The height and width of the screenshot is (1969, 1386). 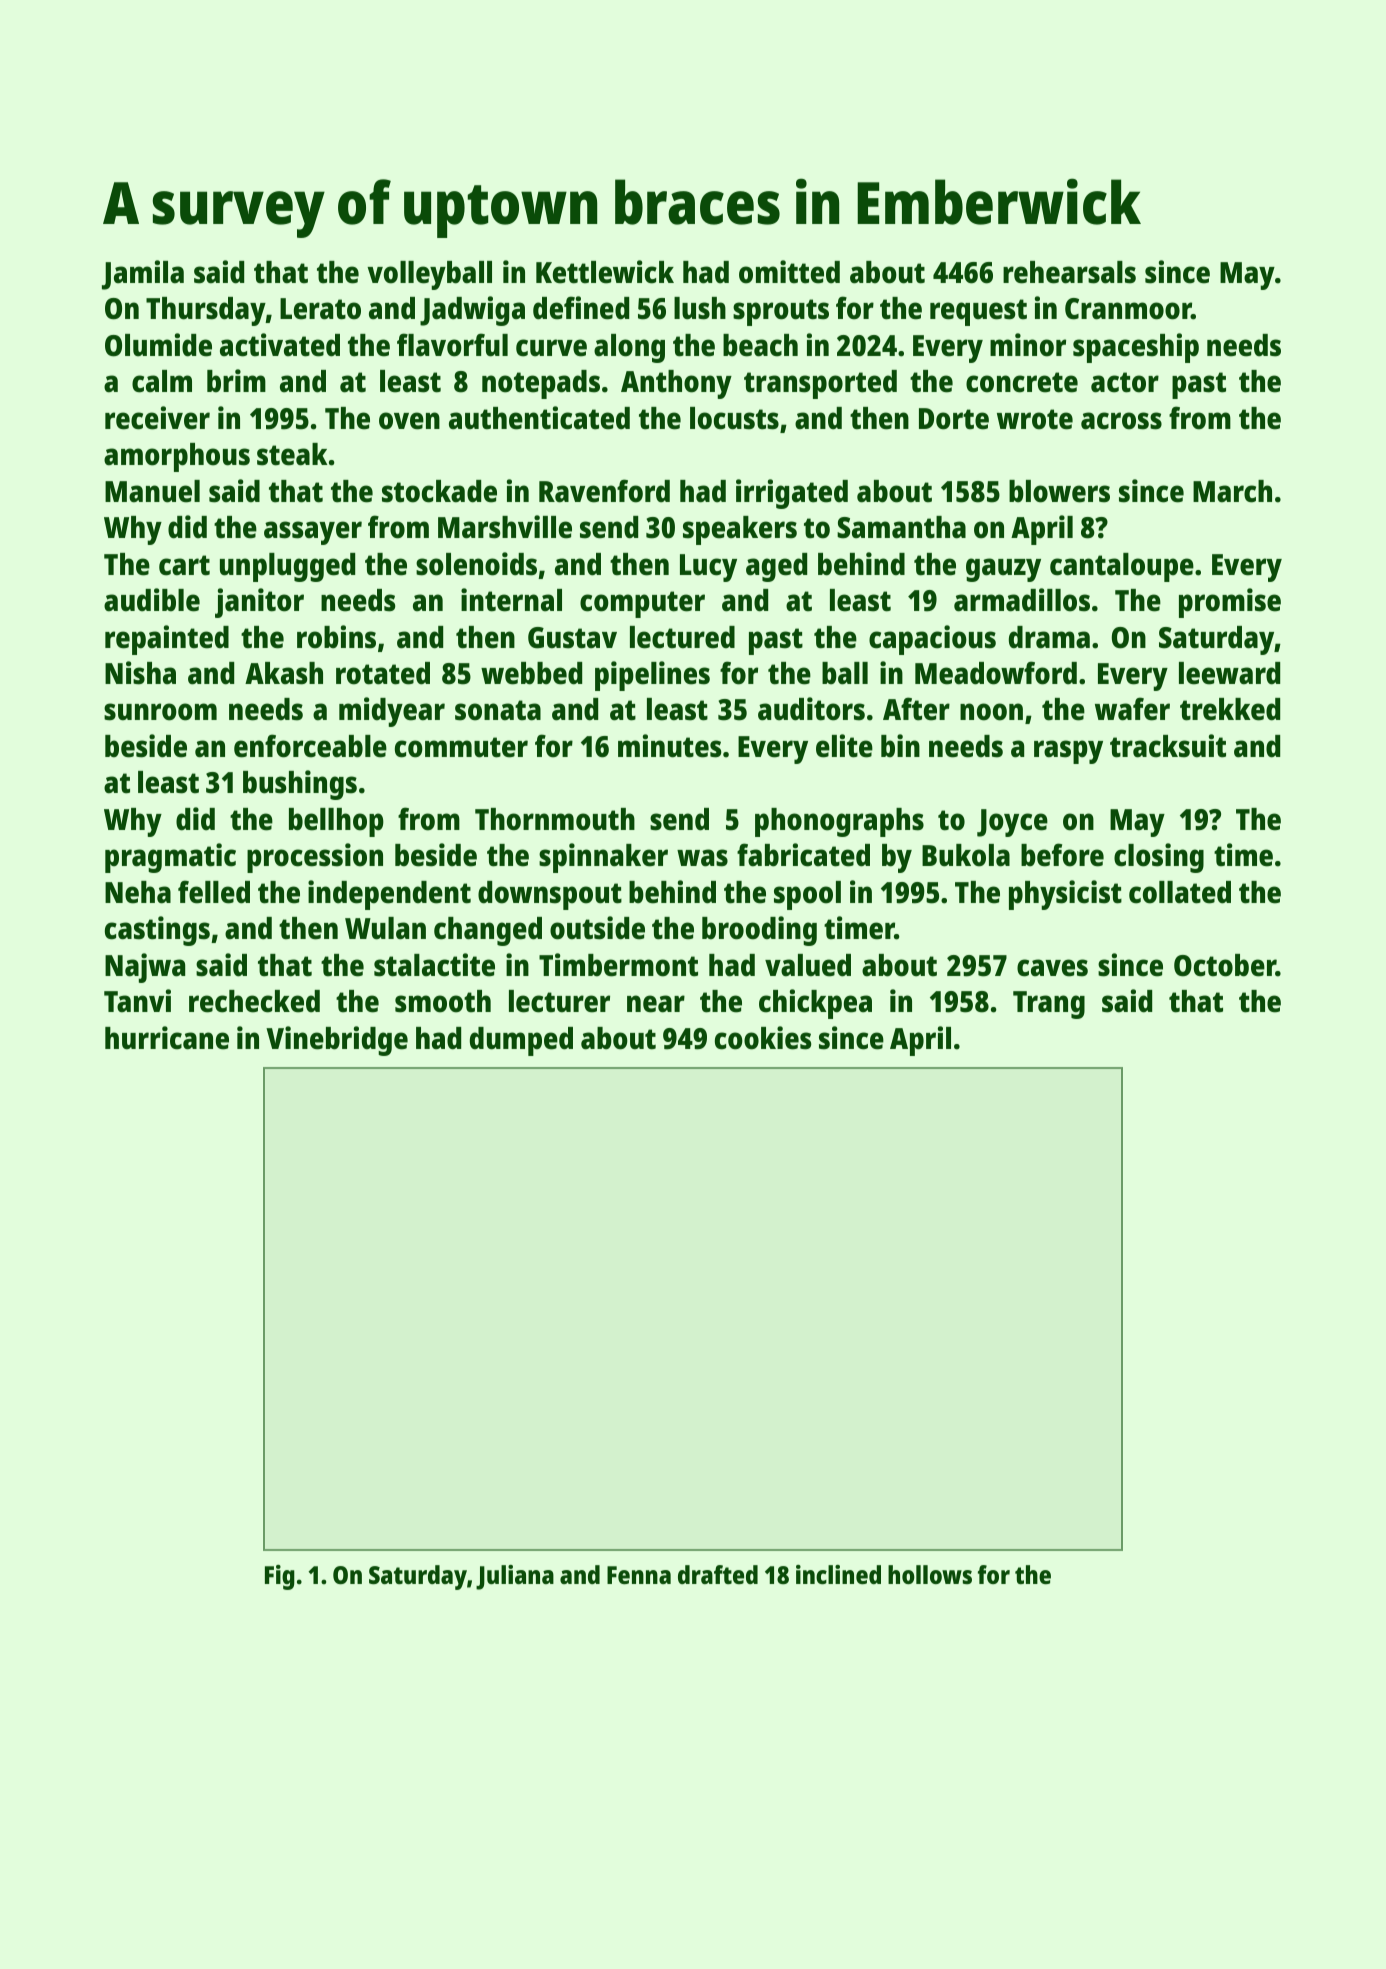 What do you see at coordinates (280, 1577) in the screenshot?
I see `Fig` at bounding box center [280, 1577].
